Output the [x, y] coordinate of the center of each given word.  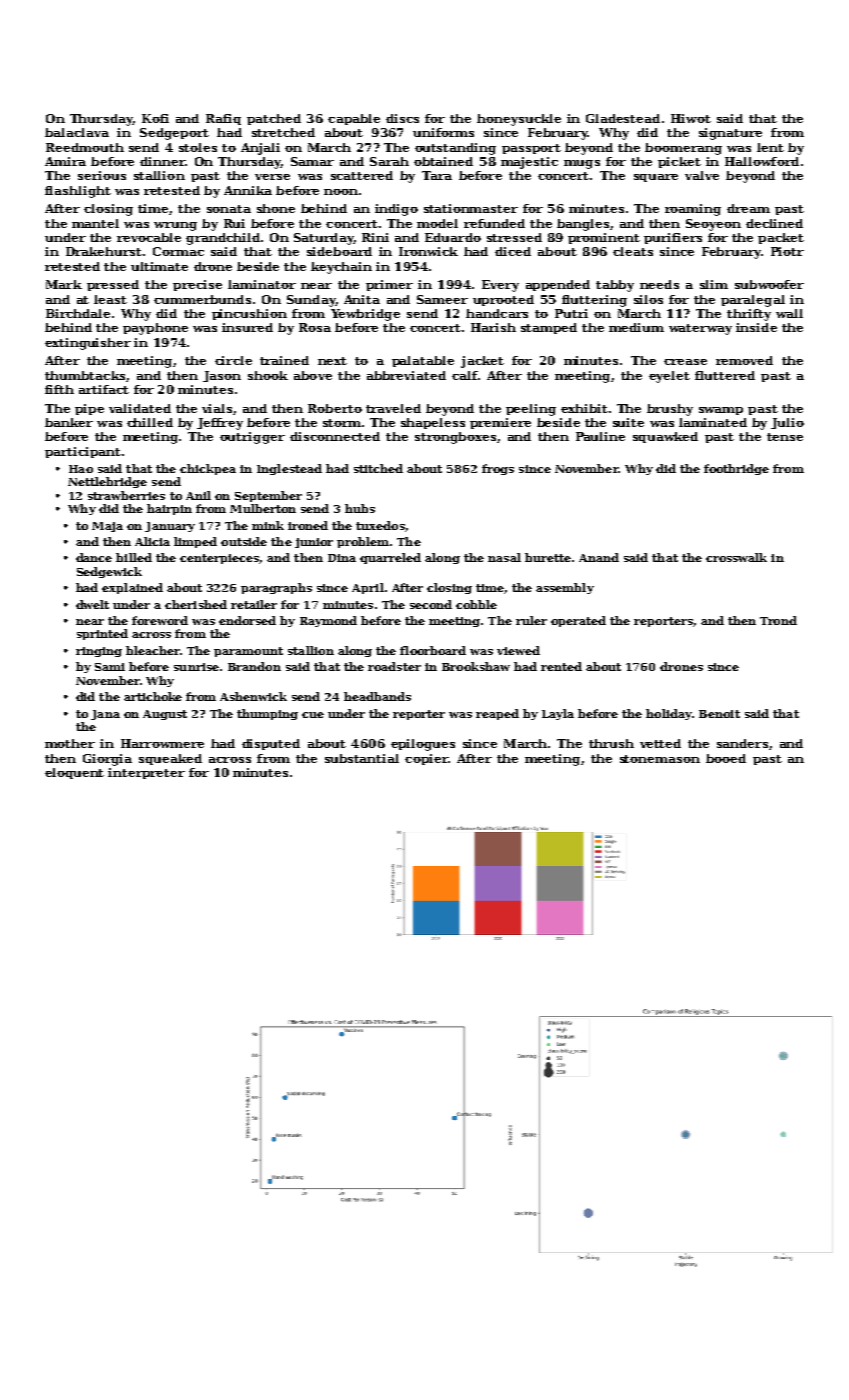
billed [134, 557]
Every [500, 286]
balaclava [77, 132]
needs [659, 284]
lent [770, 147]
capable [354, 119]
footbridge [736, 469]
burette [548, 557]
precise [197, 285]
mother [70, 743]
